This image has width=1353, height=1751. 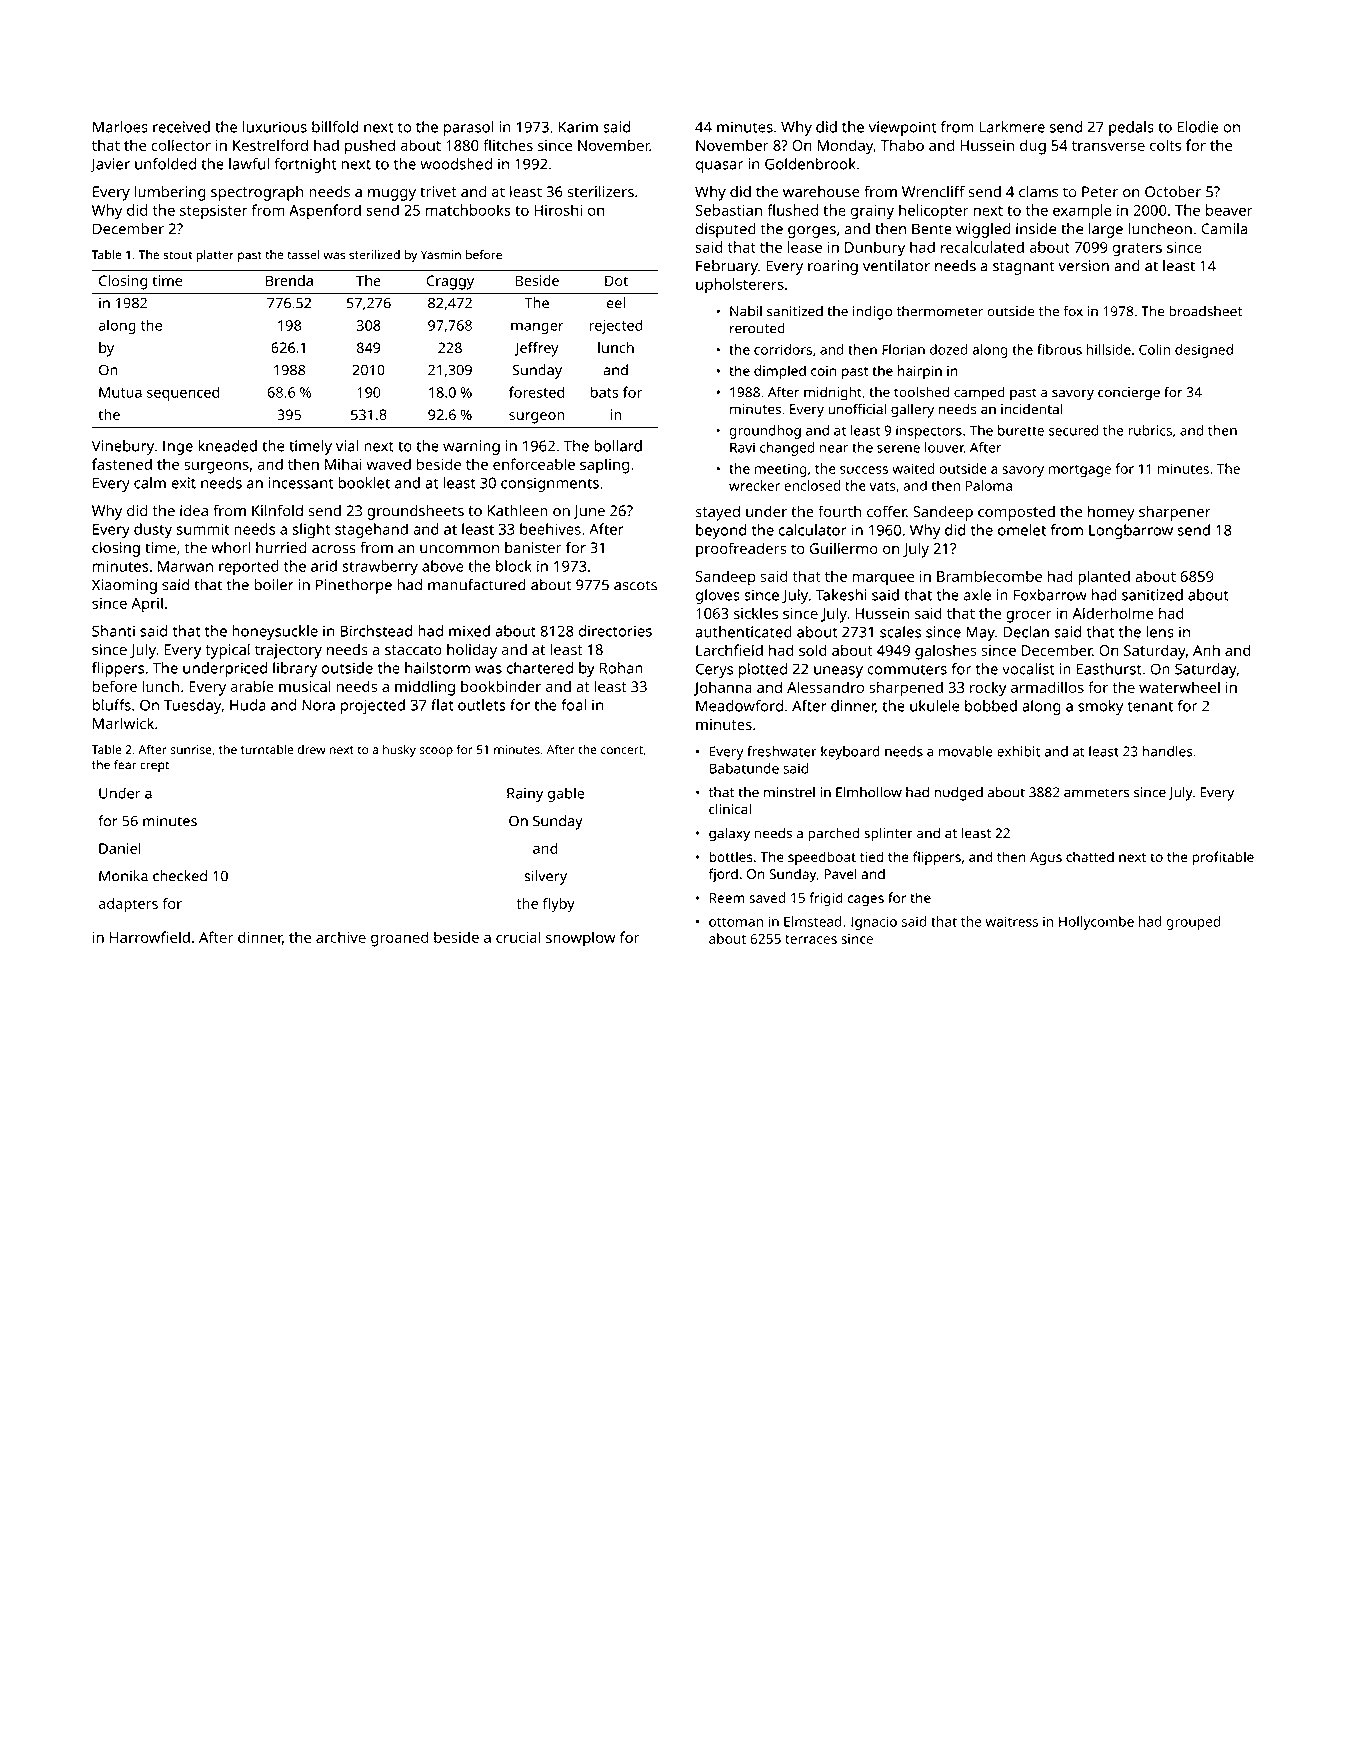 I want to click on bottles, so click(x=731, y=856).
